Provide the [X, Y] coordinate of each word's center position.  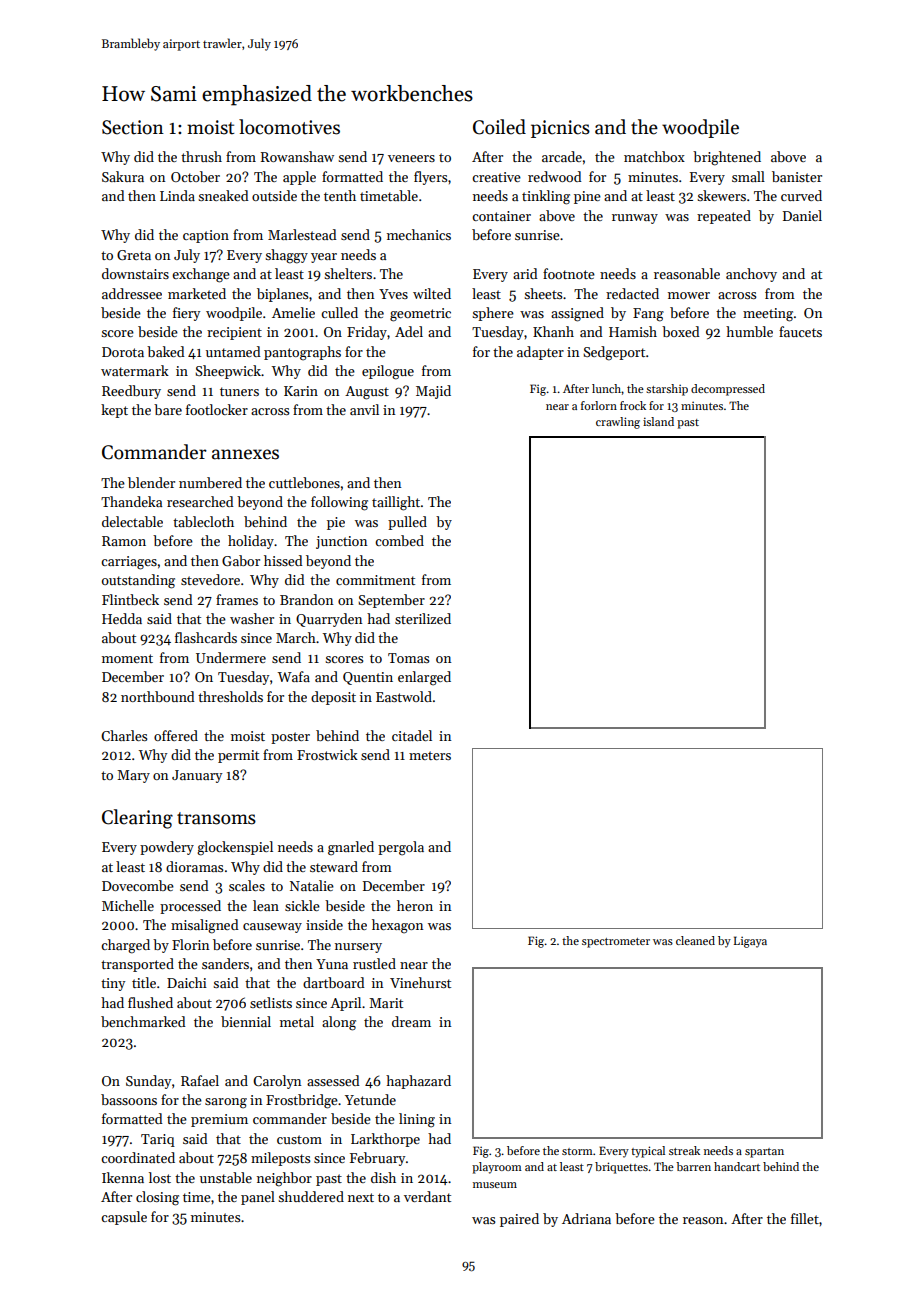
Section [133, 127]
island [658, 421]
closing [157, 1198]
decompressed [728, 390]
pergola [401, 848]
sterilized [423, 618]
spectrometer [616, 943]
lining [417, 1120]
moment [127, 658]
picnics [560, 129]
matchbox [654, 156]
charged [125, 946]
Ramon [124, 541]
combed [399, 540]
